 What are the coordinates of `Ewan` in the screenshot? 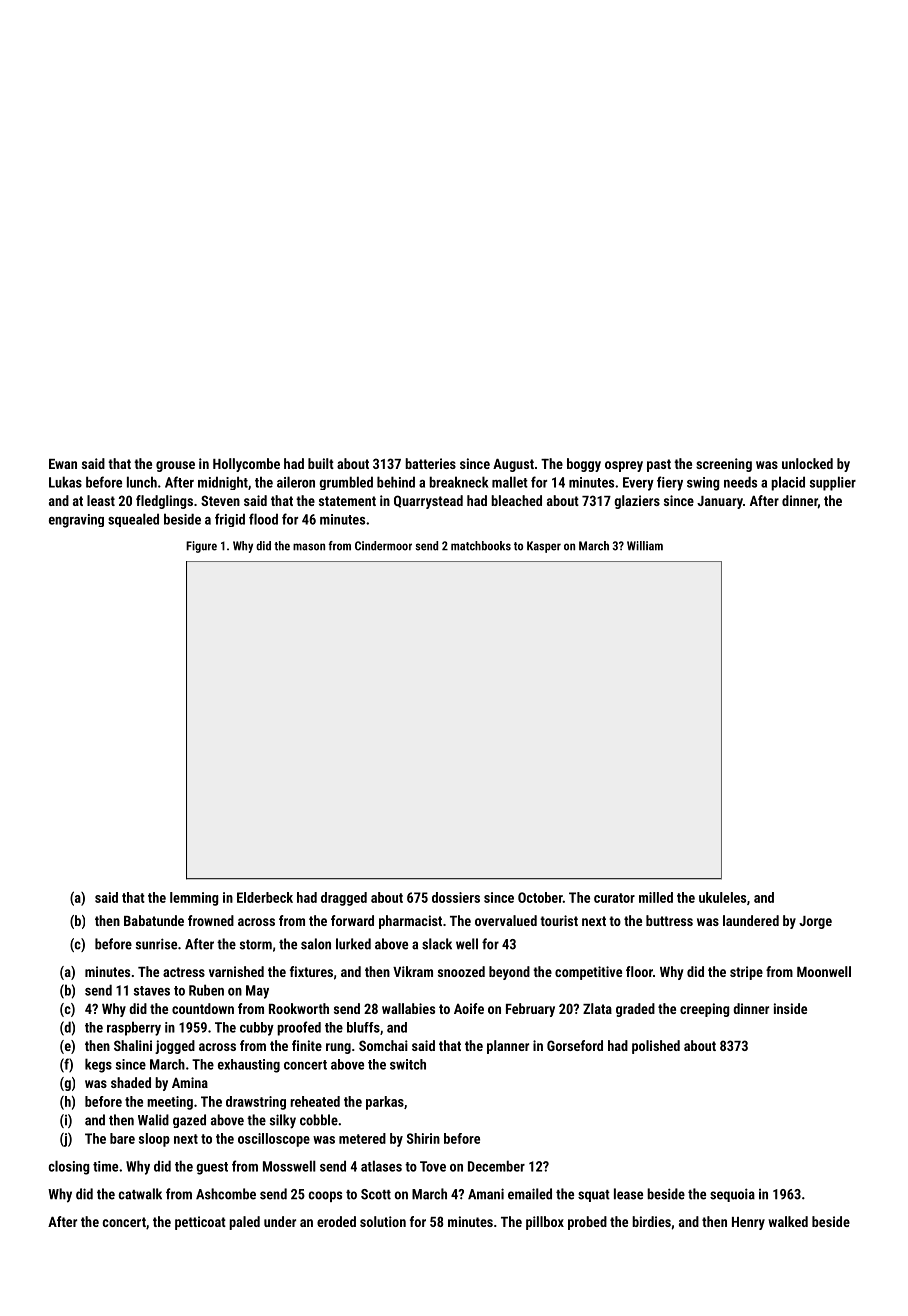 It's located at (63, 464).
